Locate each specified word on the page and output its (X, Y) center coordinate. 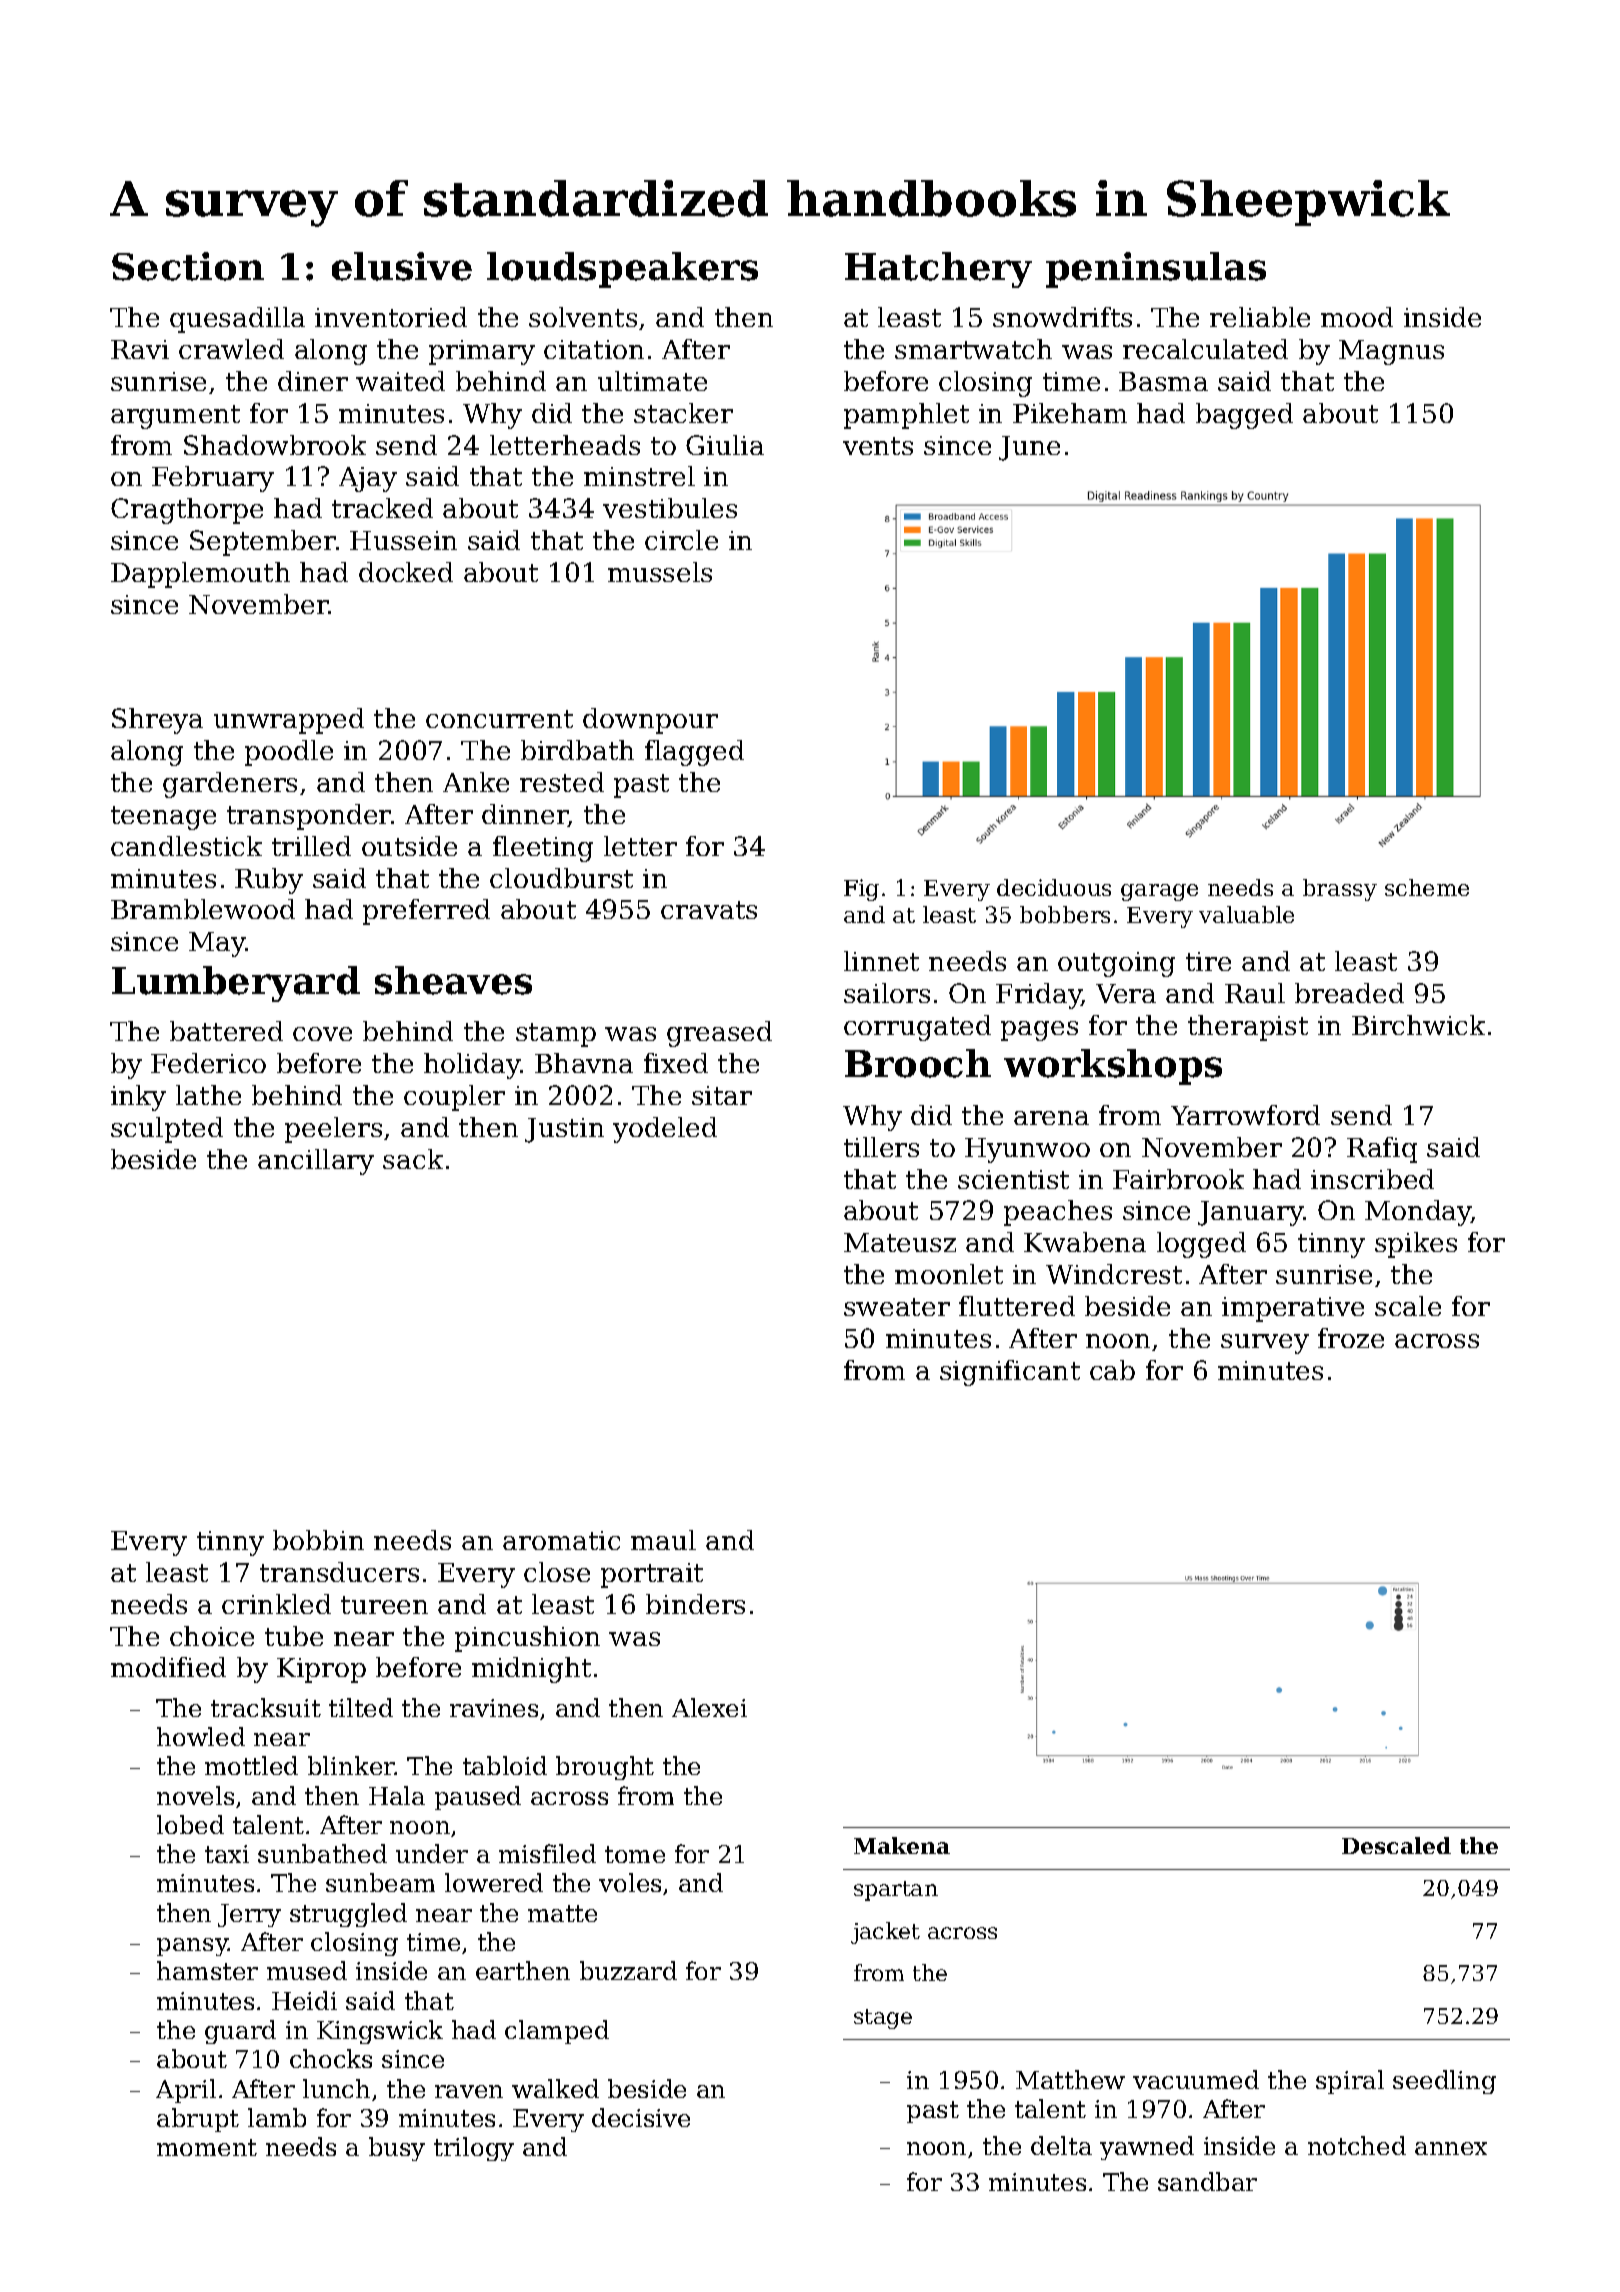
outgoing (1116, 964)
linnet (881, 961)
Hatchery (938, 270)
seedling (1444, 2082)
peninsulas (1156, 270)
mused (307, 1970)
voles (630, 1882)
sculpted (167, 1130)
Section (188, 266)
